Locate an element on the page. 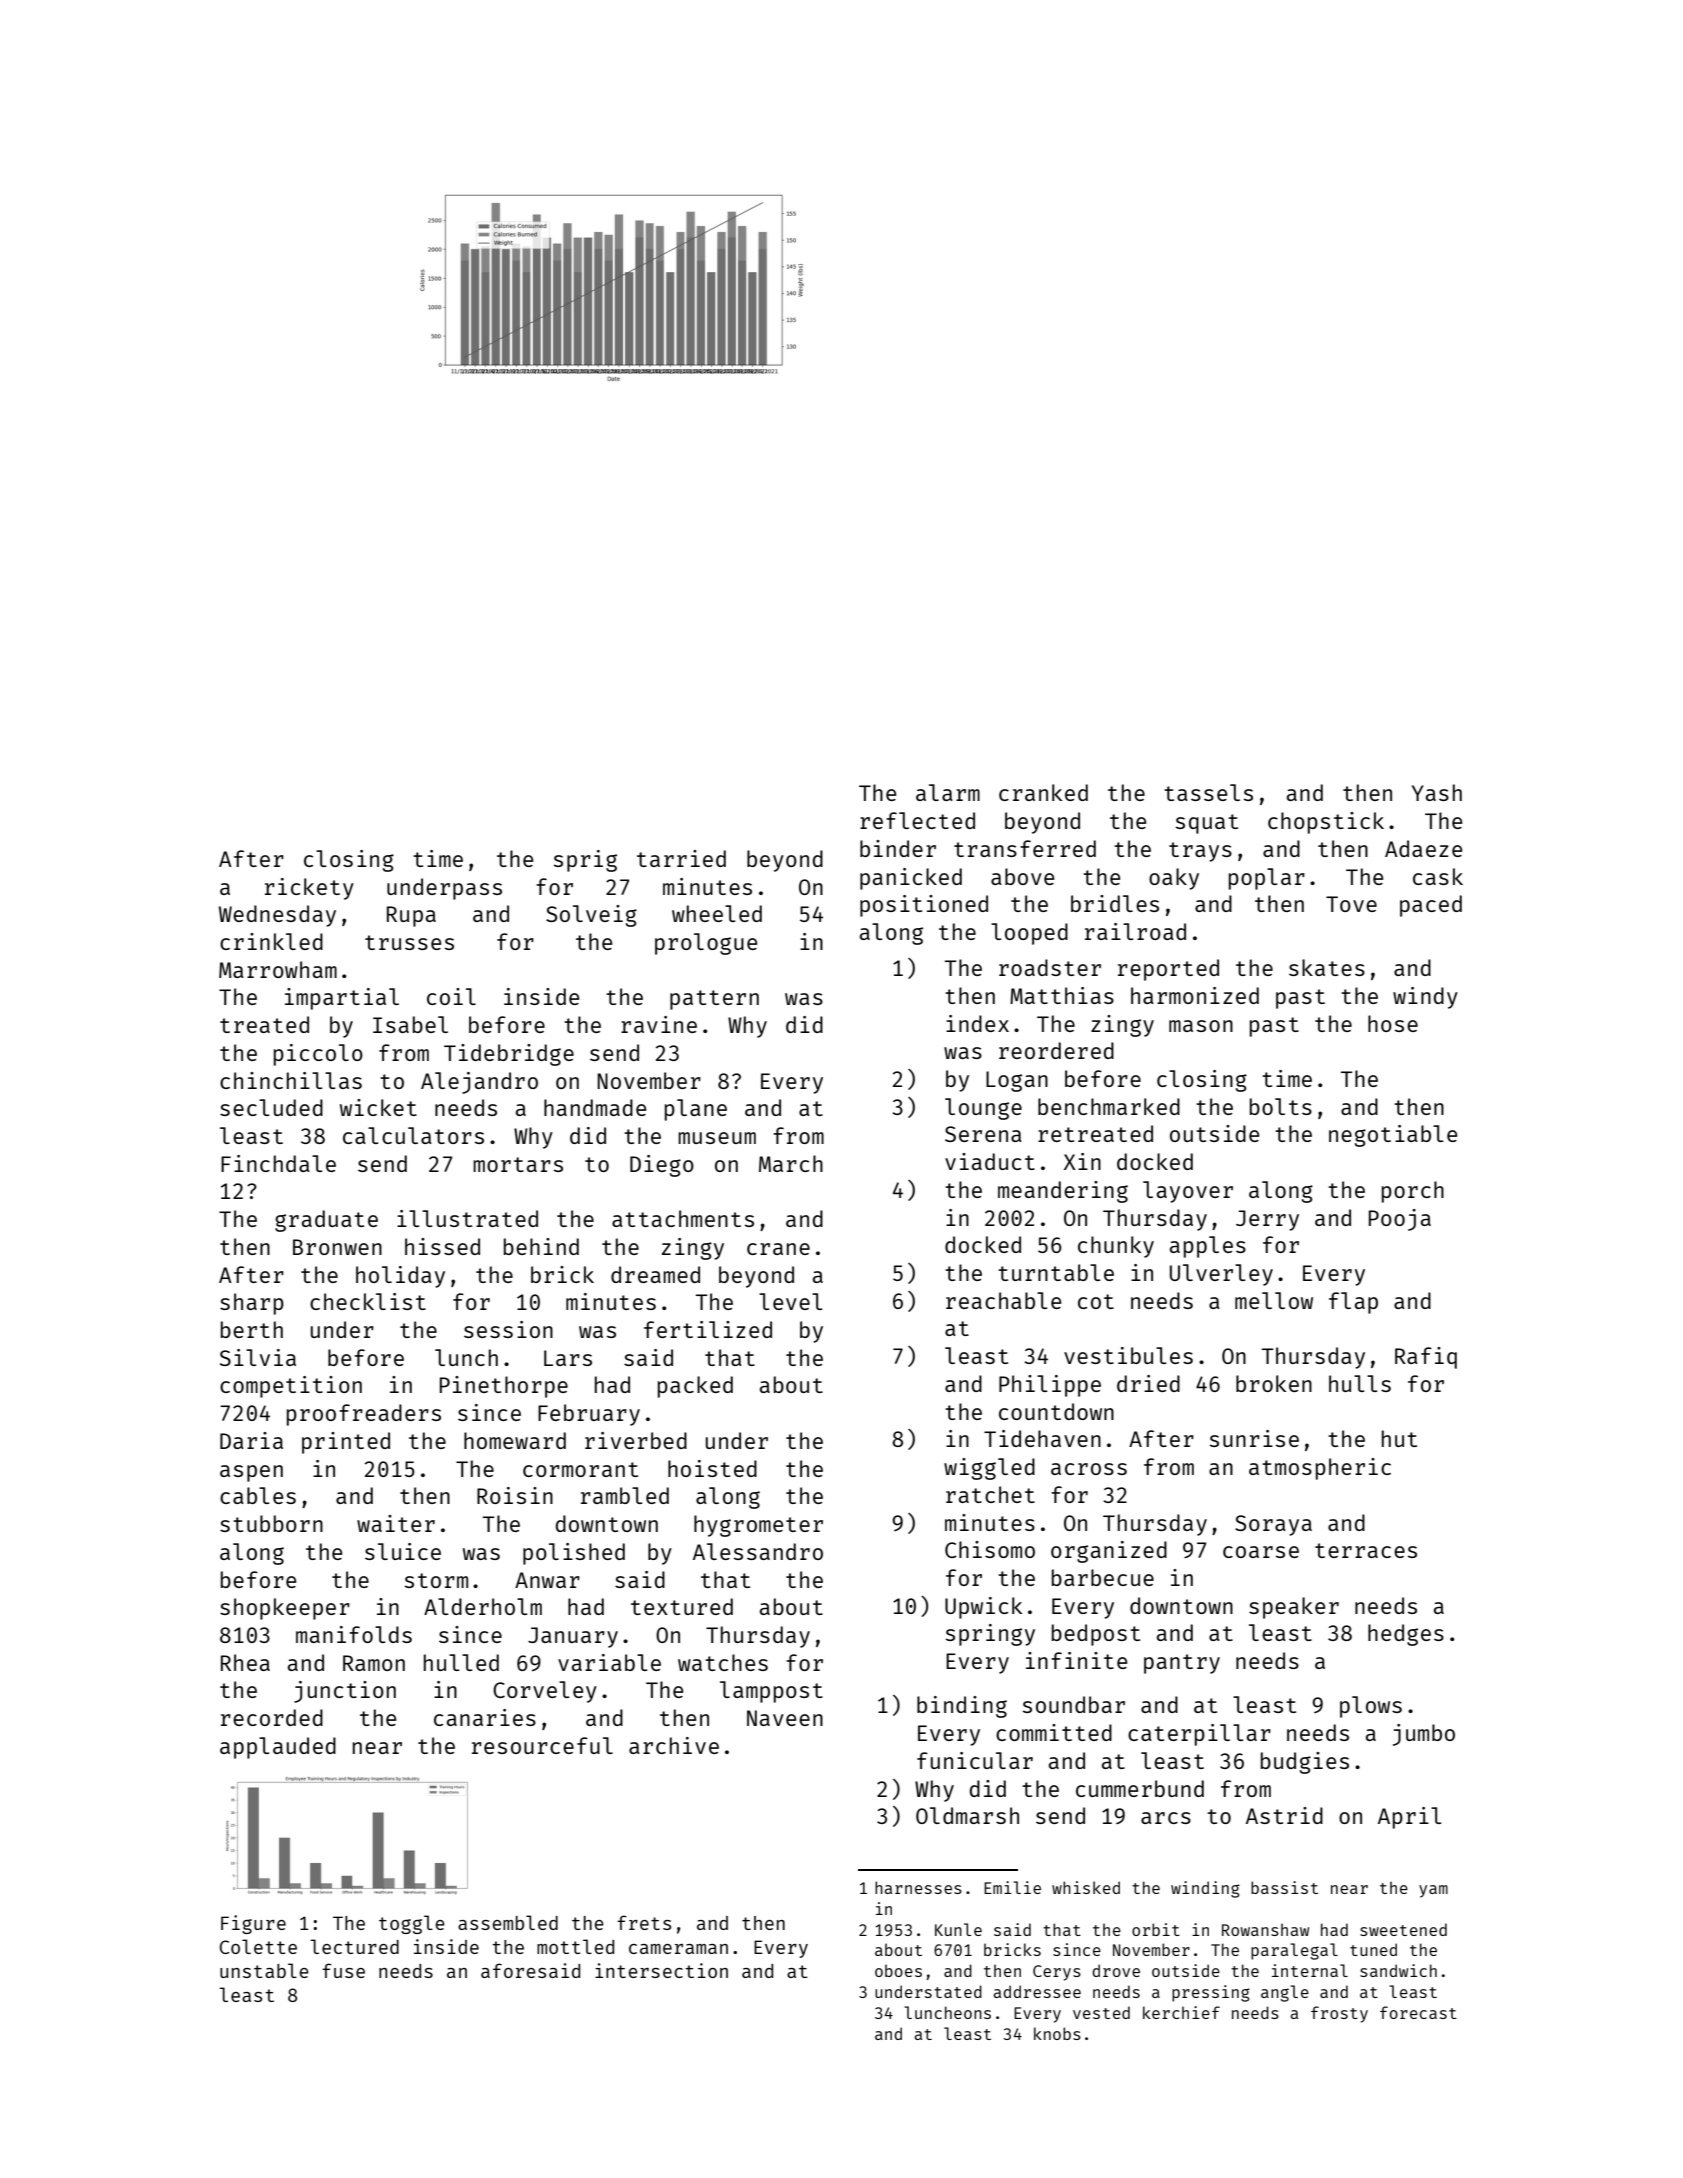 This image has height=2178, width=1683. panicked is located at coordinates (911, 879).
